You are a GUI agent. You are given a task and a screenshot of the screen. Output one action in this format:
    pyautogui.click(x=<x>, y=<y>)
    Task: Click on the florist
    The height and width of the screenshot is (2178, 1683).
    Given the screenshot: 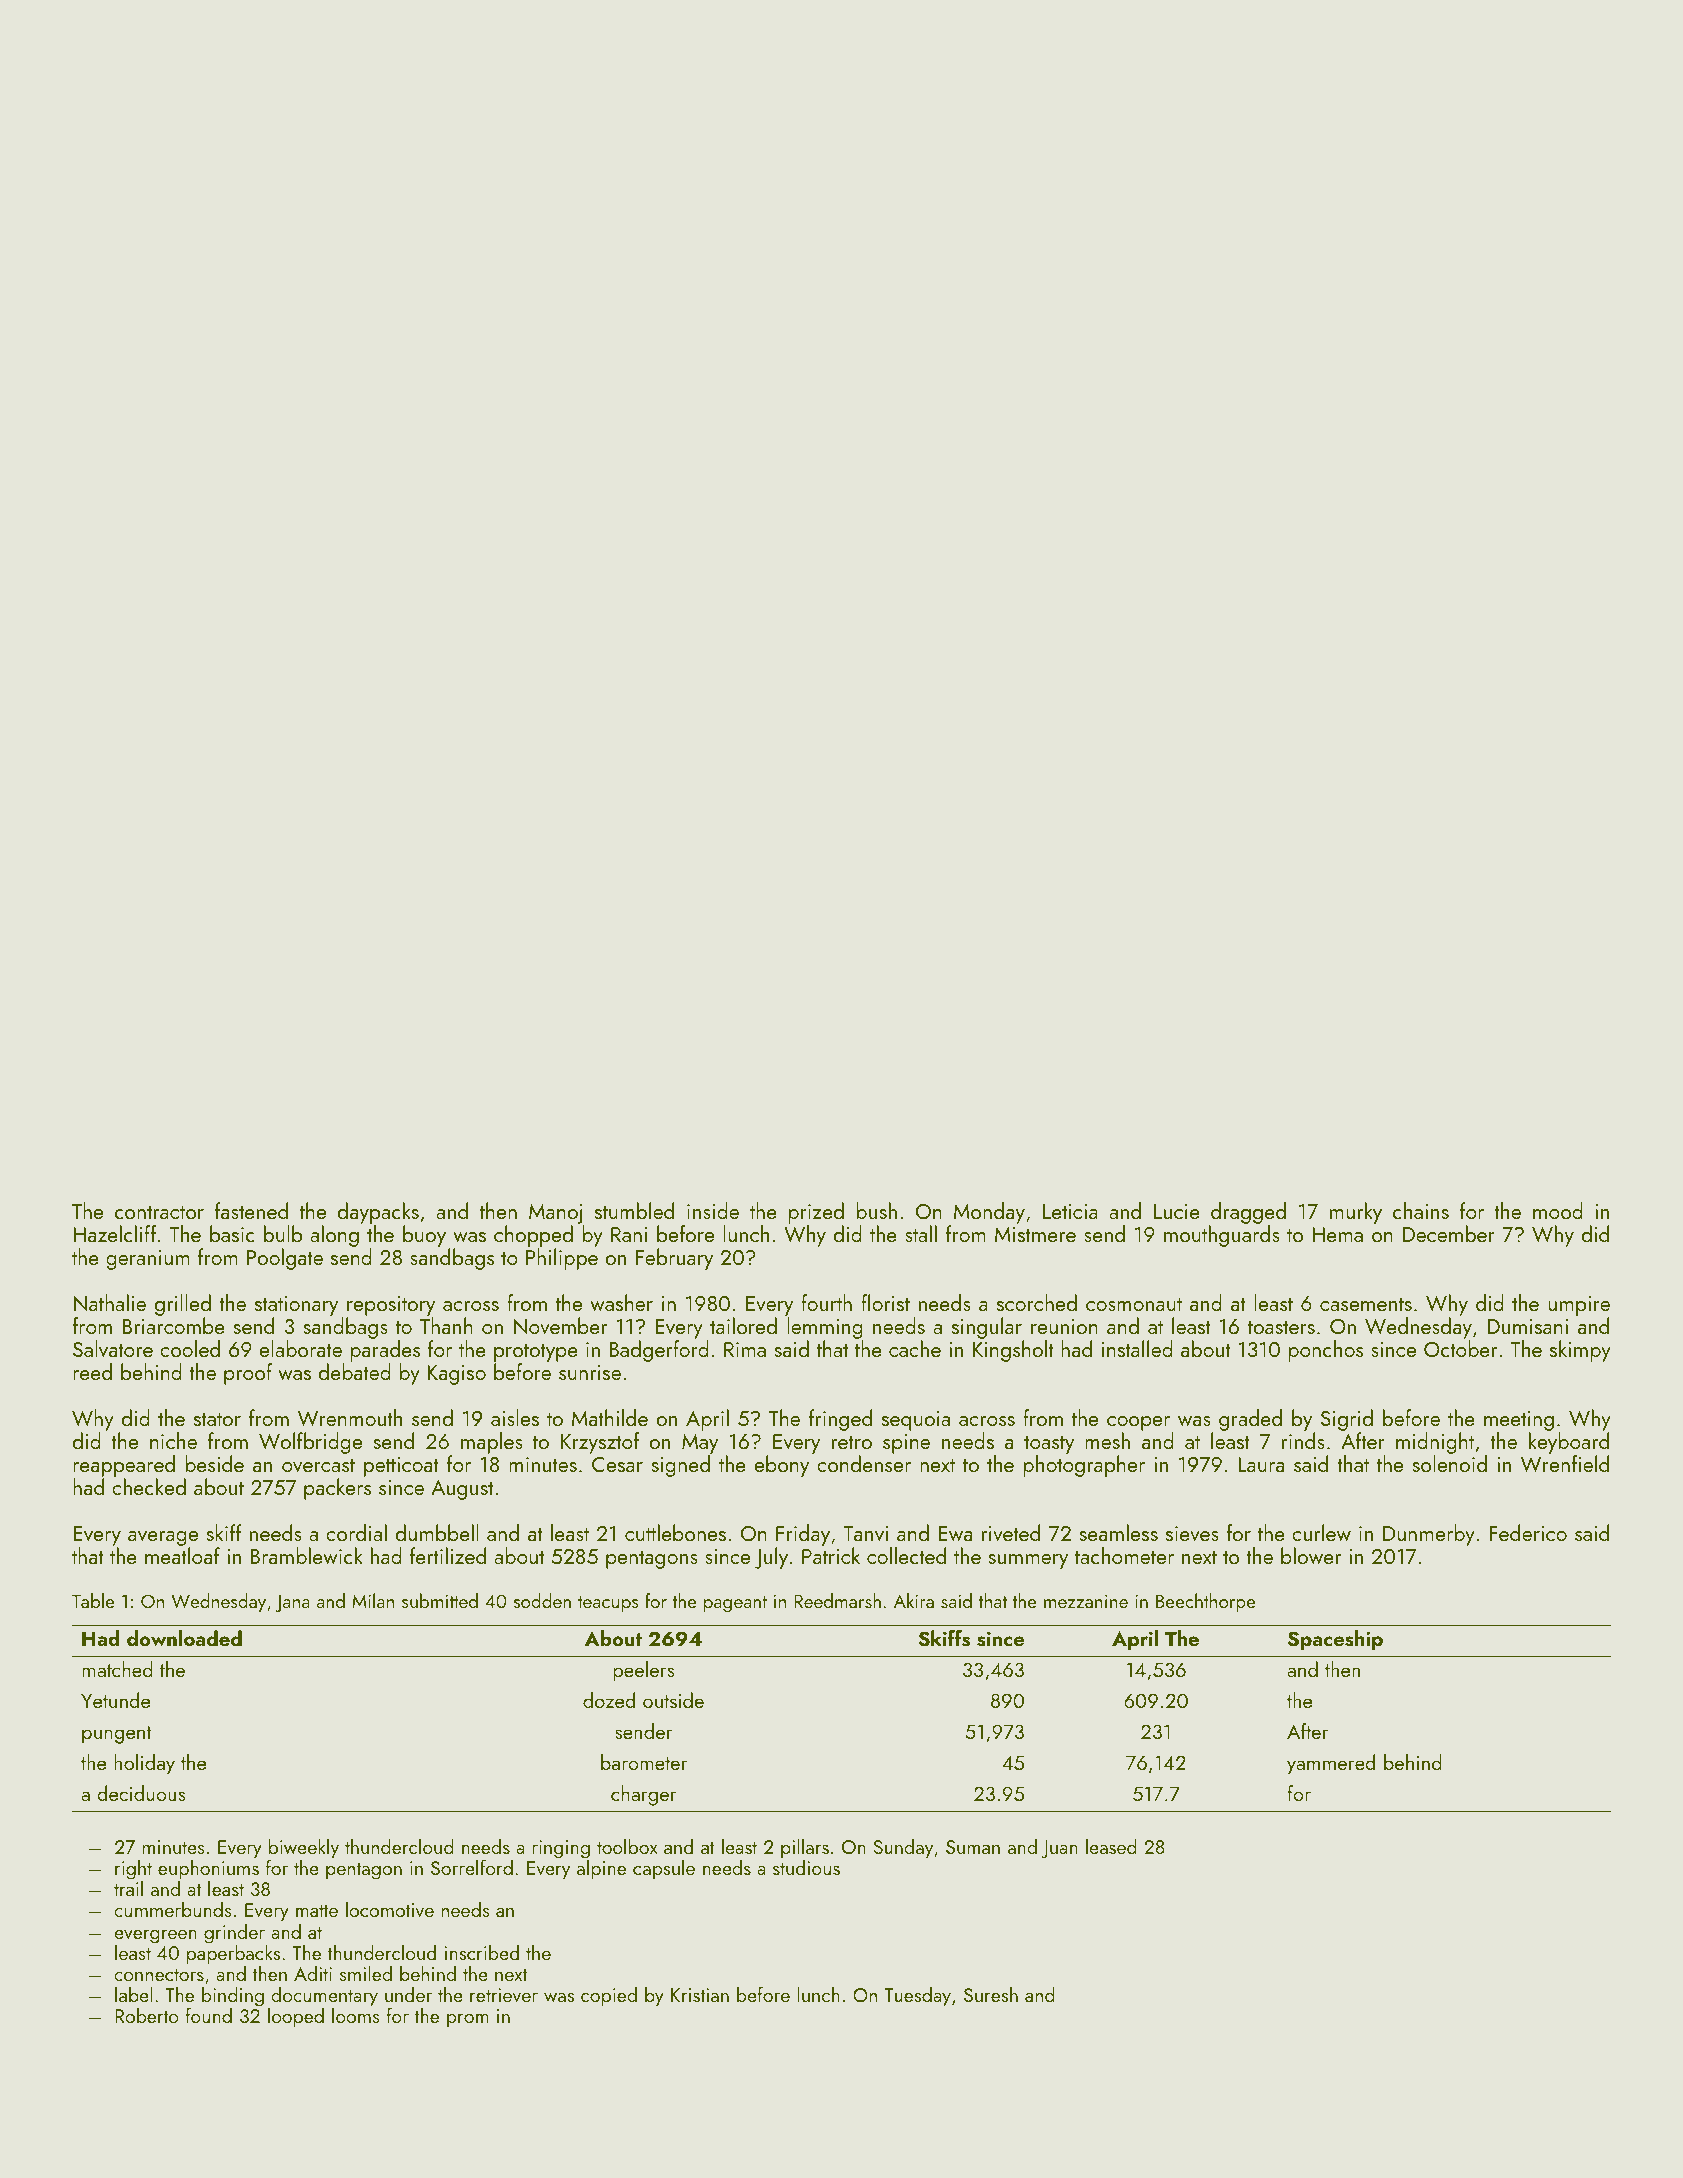 What is the action you would take?
    pyautogui.click(x=885, y=1302)
